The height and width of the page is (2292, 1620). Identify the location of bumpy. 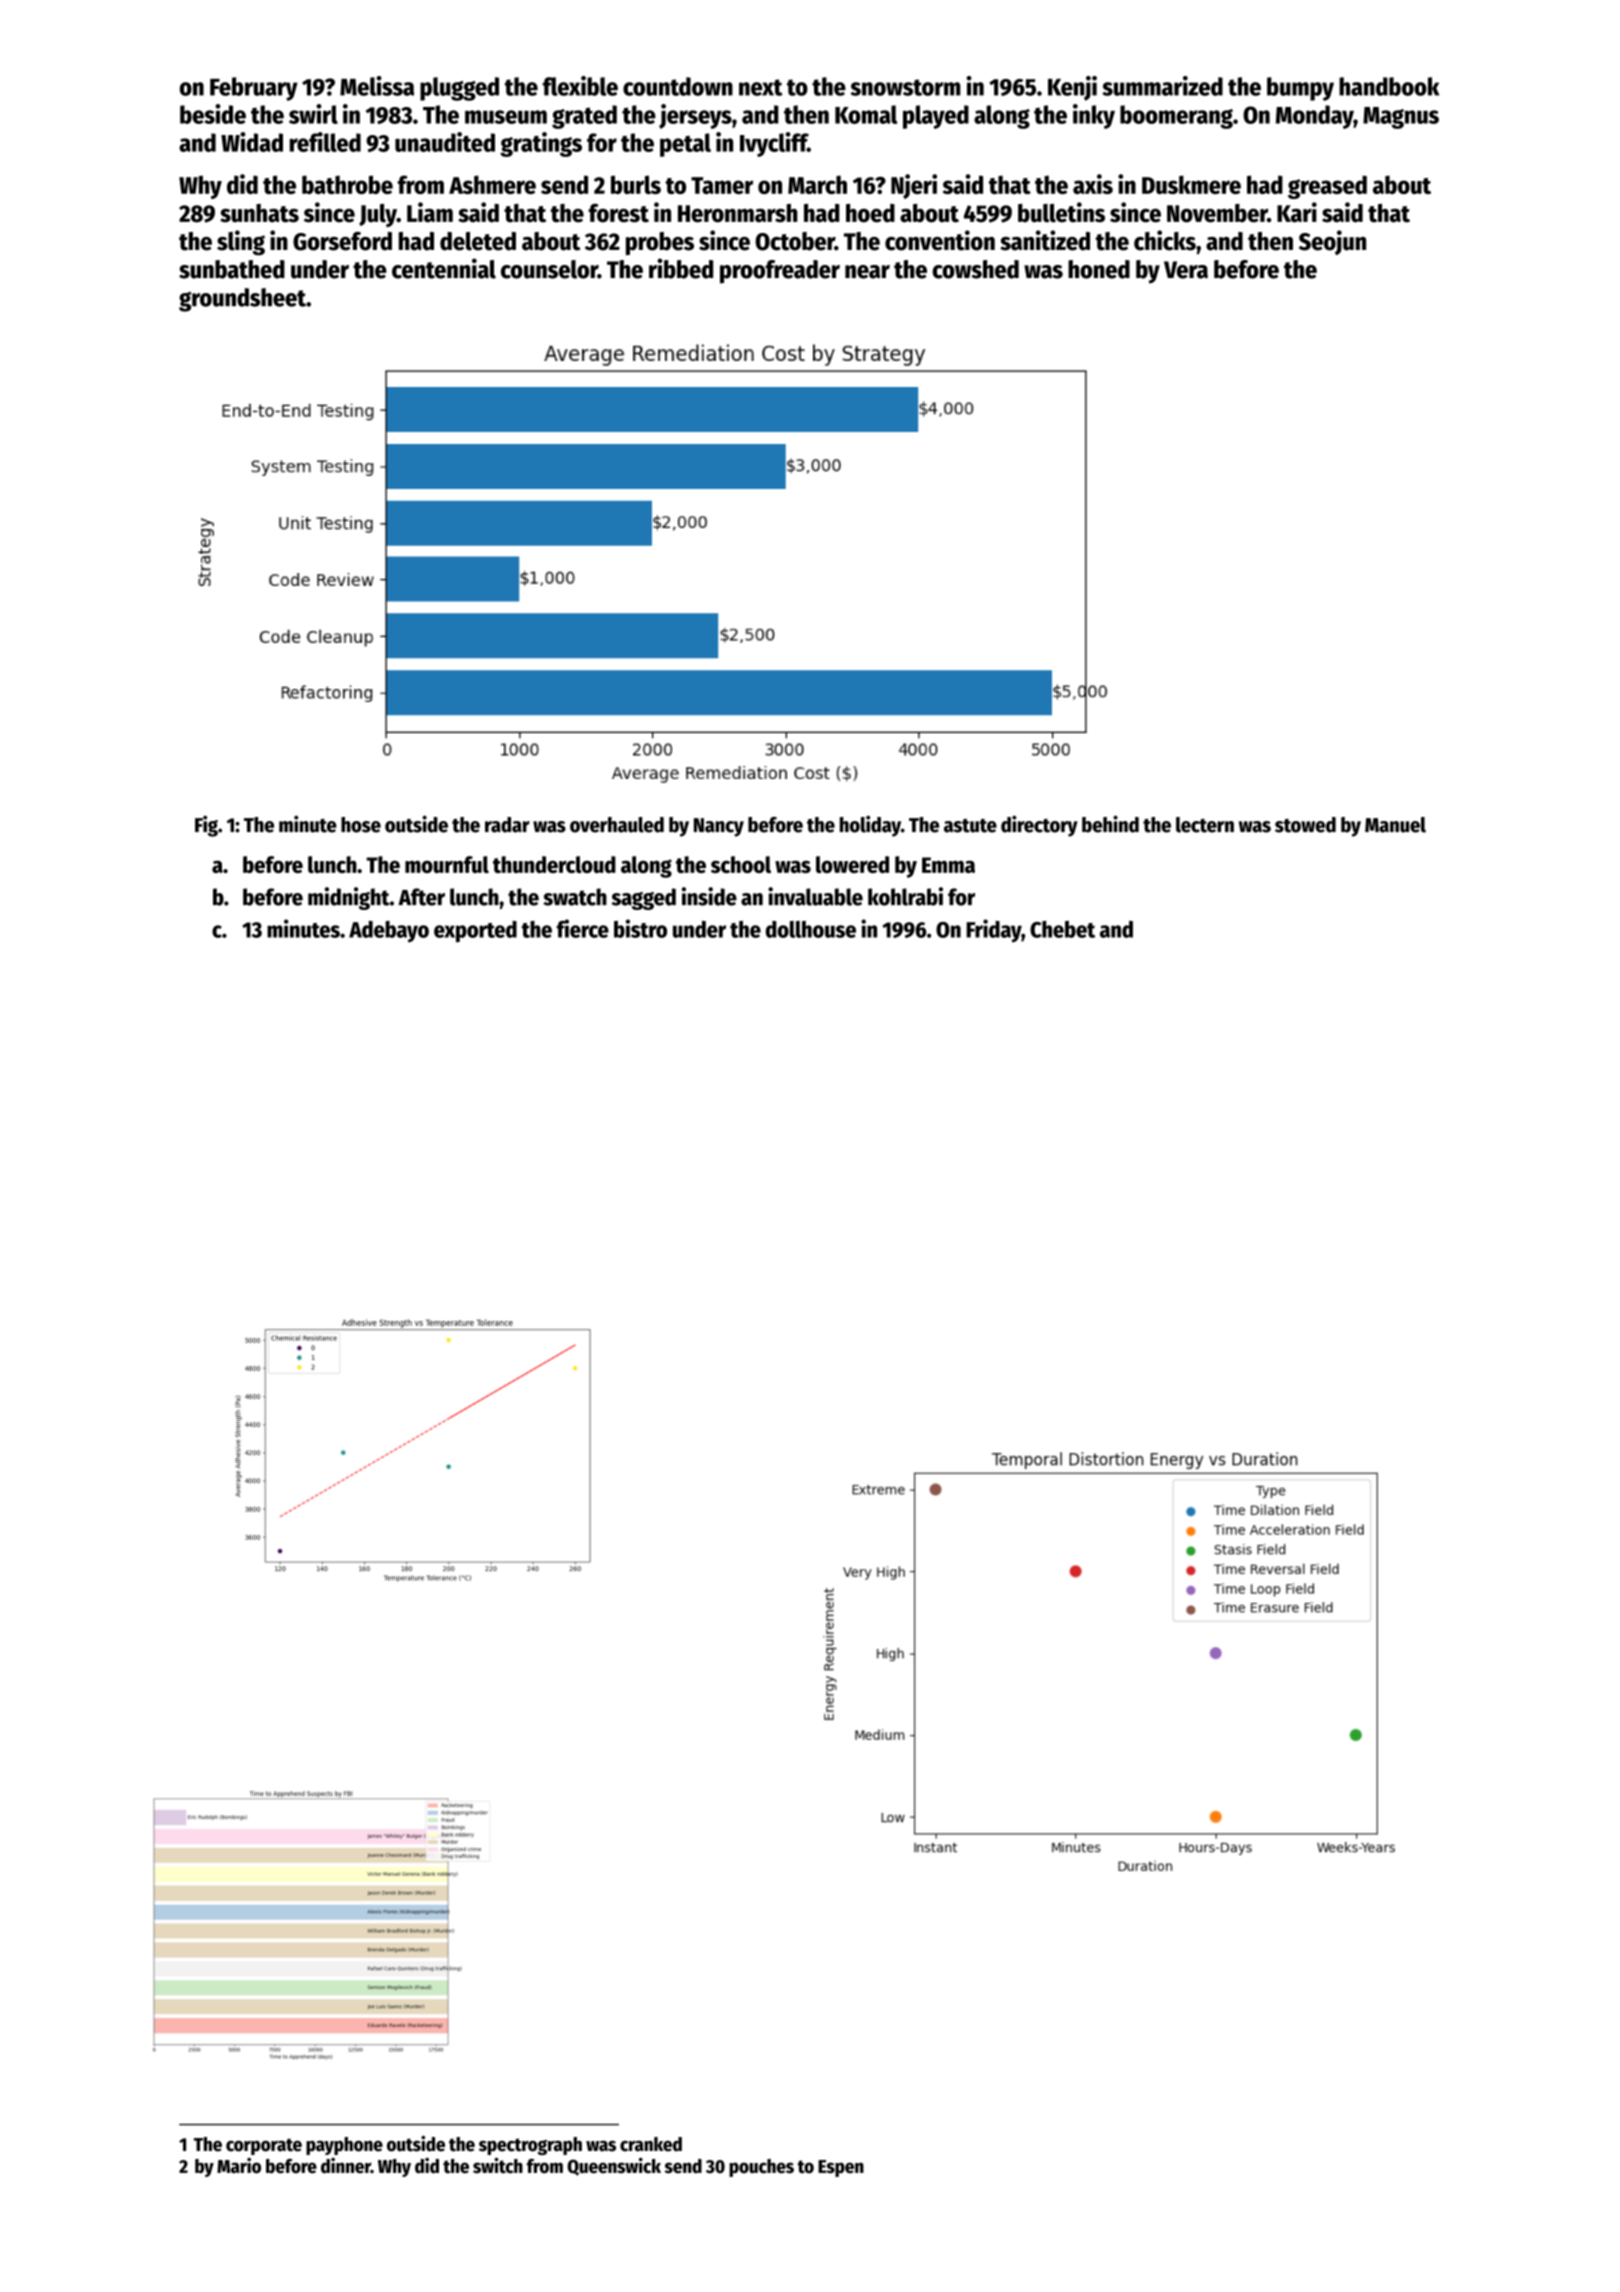
(1300, 89).
